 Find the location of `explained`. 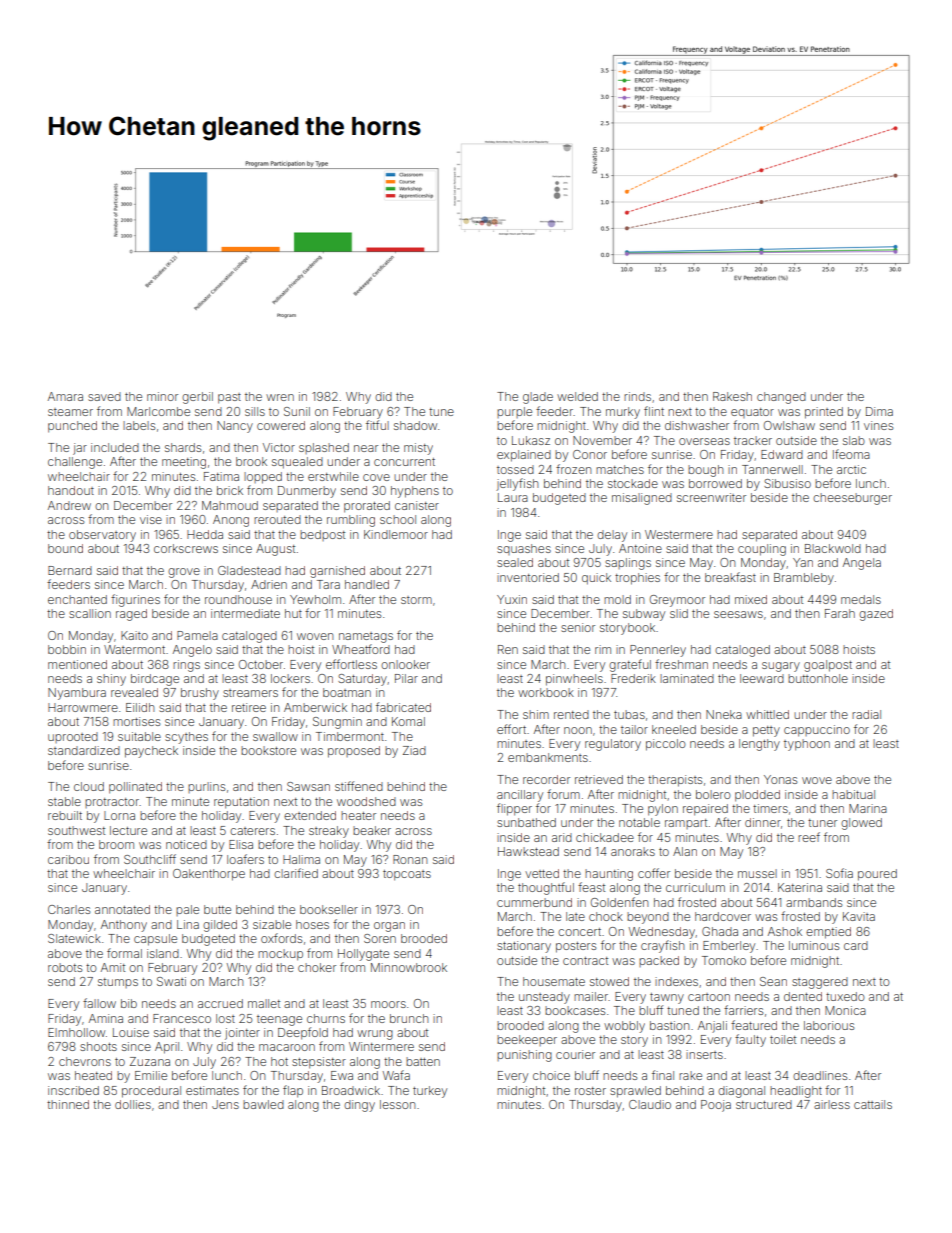

explained is located at coordinates (524, 456).
